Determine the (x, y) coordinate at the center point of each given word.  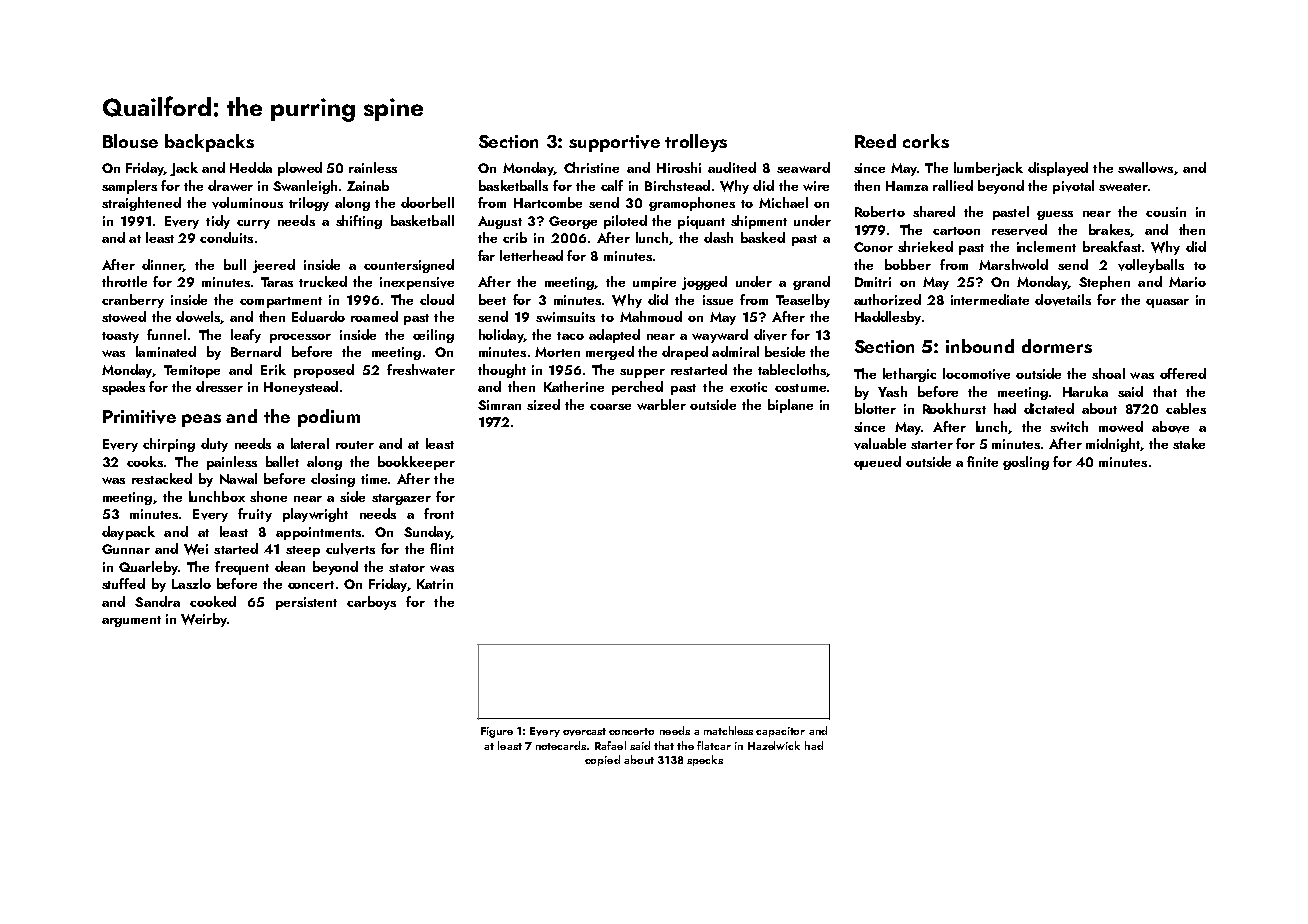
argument (131, 621)
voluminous (247, 203)
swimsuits (565, 317)
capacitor (780, 732)
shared (934, 211)
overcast (584, 732)
